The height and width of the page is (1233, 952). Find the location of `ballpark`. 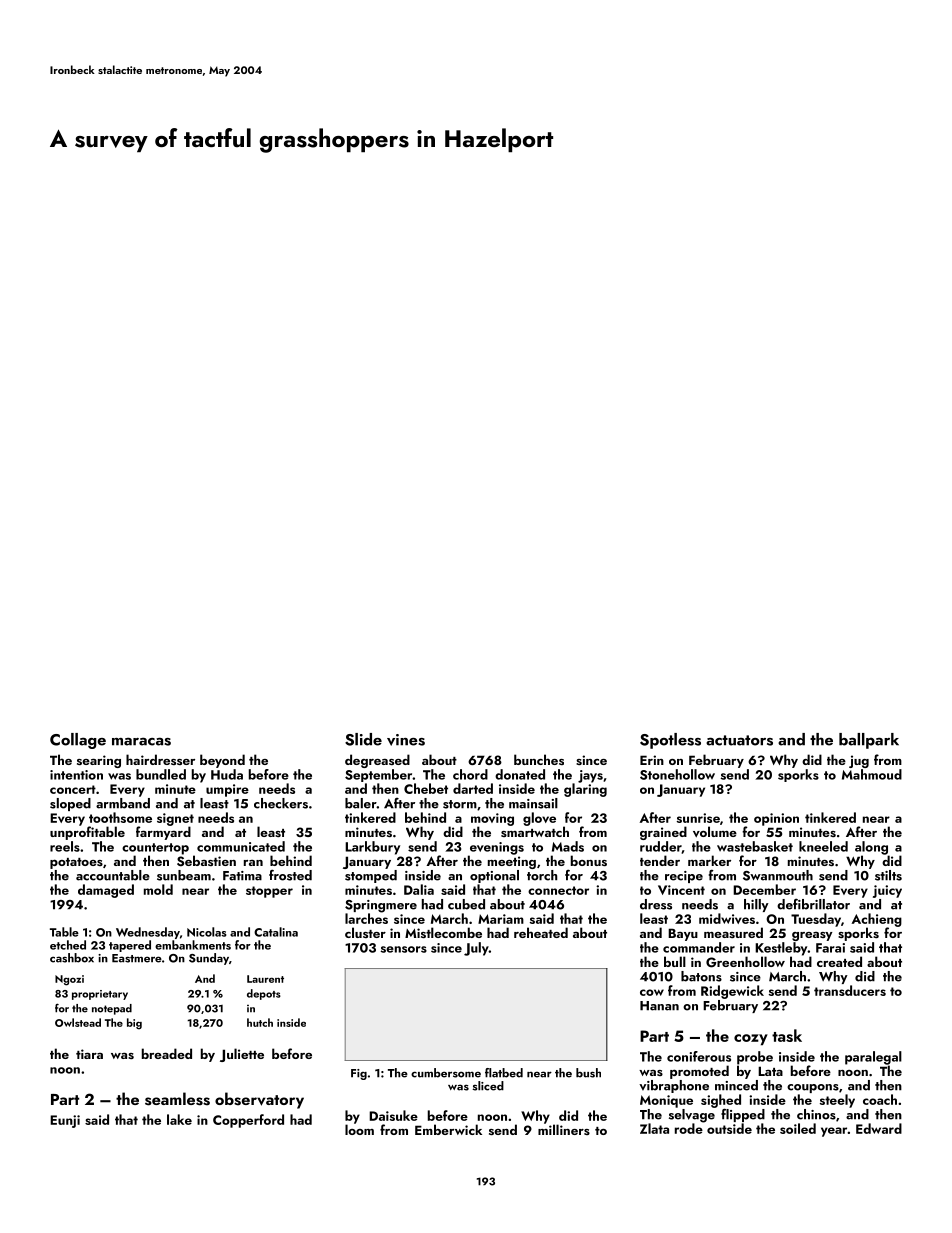

ballpark is located at coordinates (869, 741).
